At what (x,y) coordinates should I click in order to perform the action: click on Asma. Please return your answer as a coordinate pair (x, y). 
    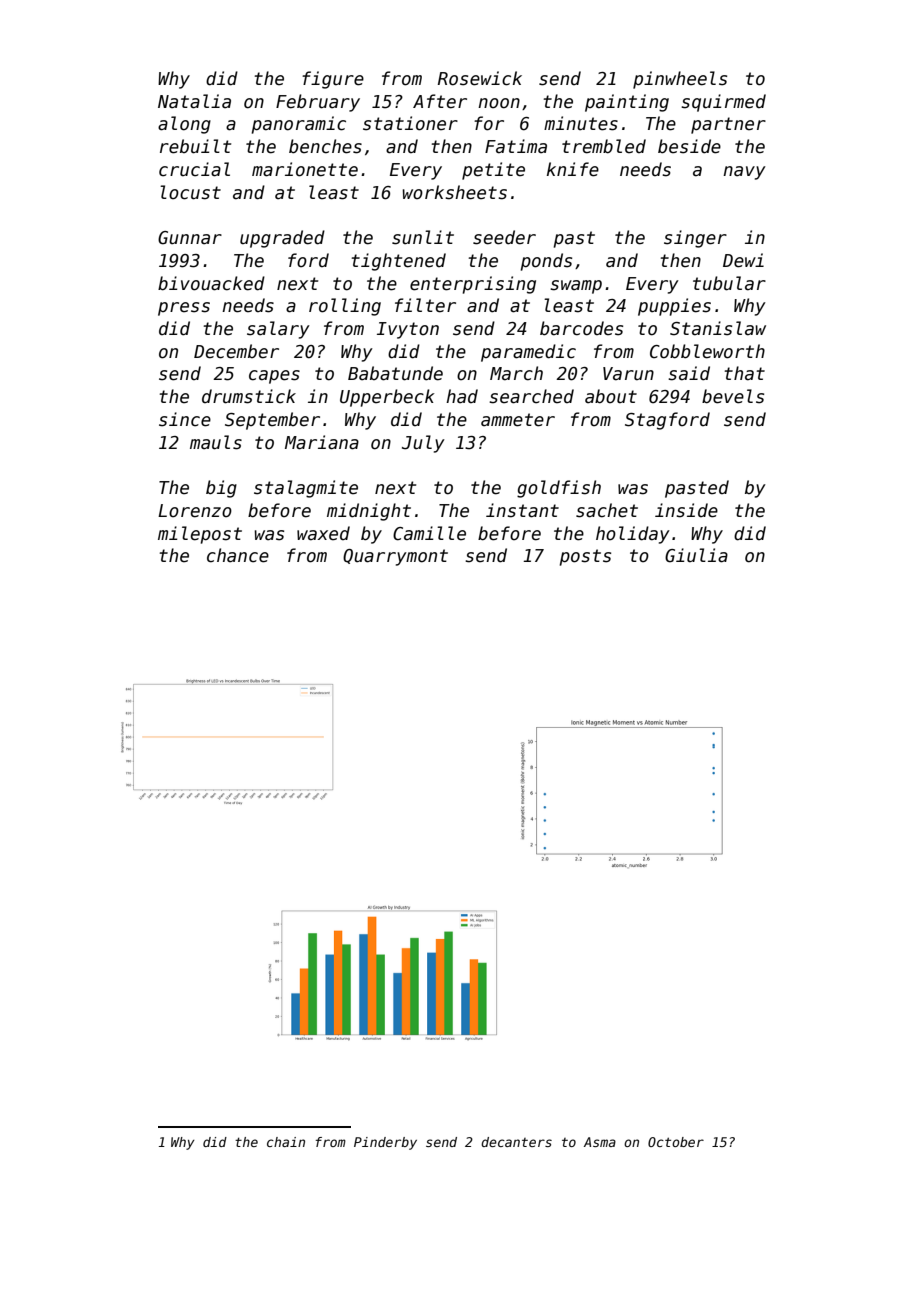
    Looking at the image, I should click on (600, 1142).
